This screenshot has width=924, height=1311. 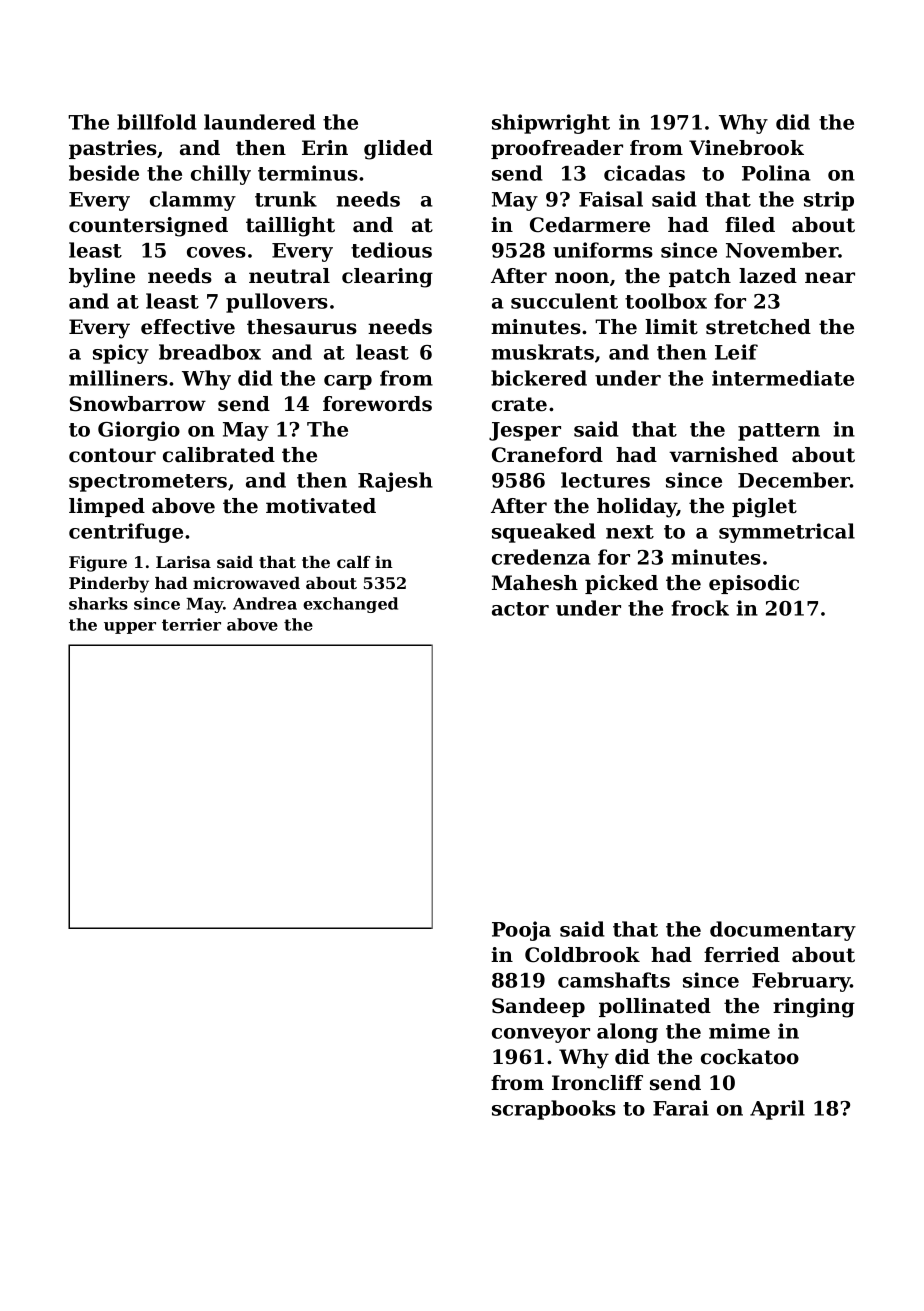 I want to click on scrapbooks, so click(x=554, y=1110).
